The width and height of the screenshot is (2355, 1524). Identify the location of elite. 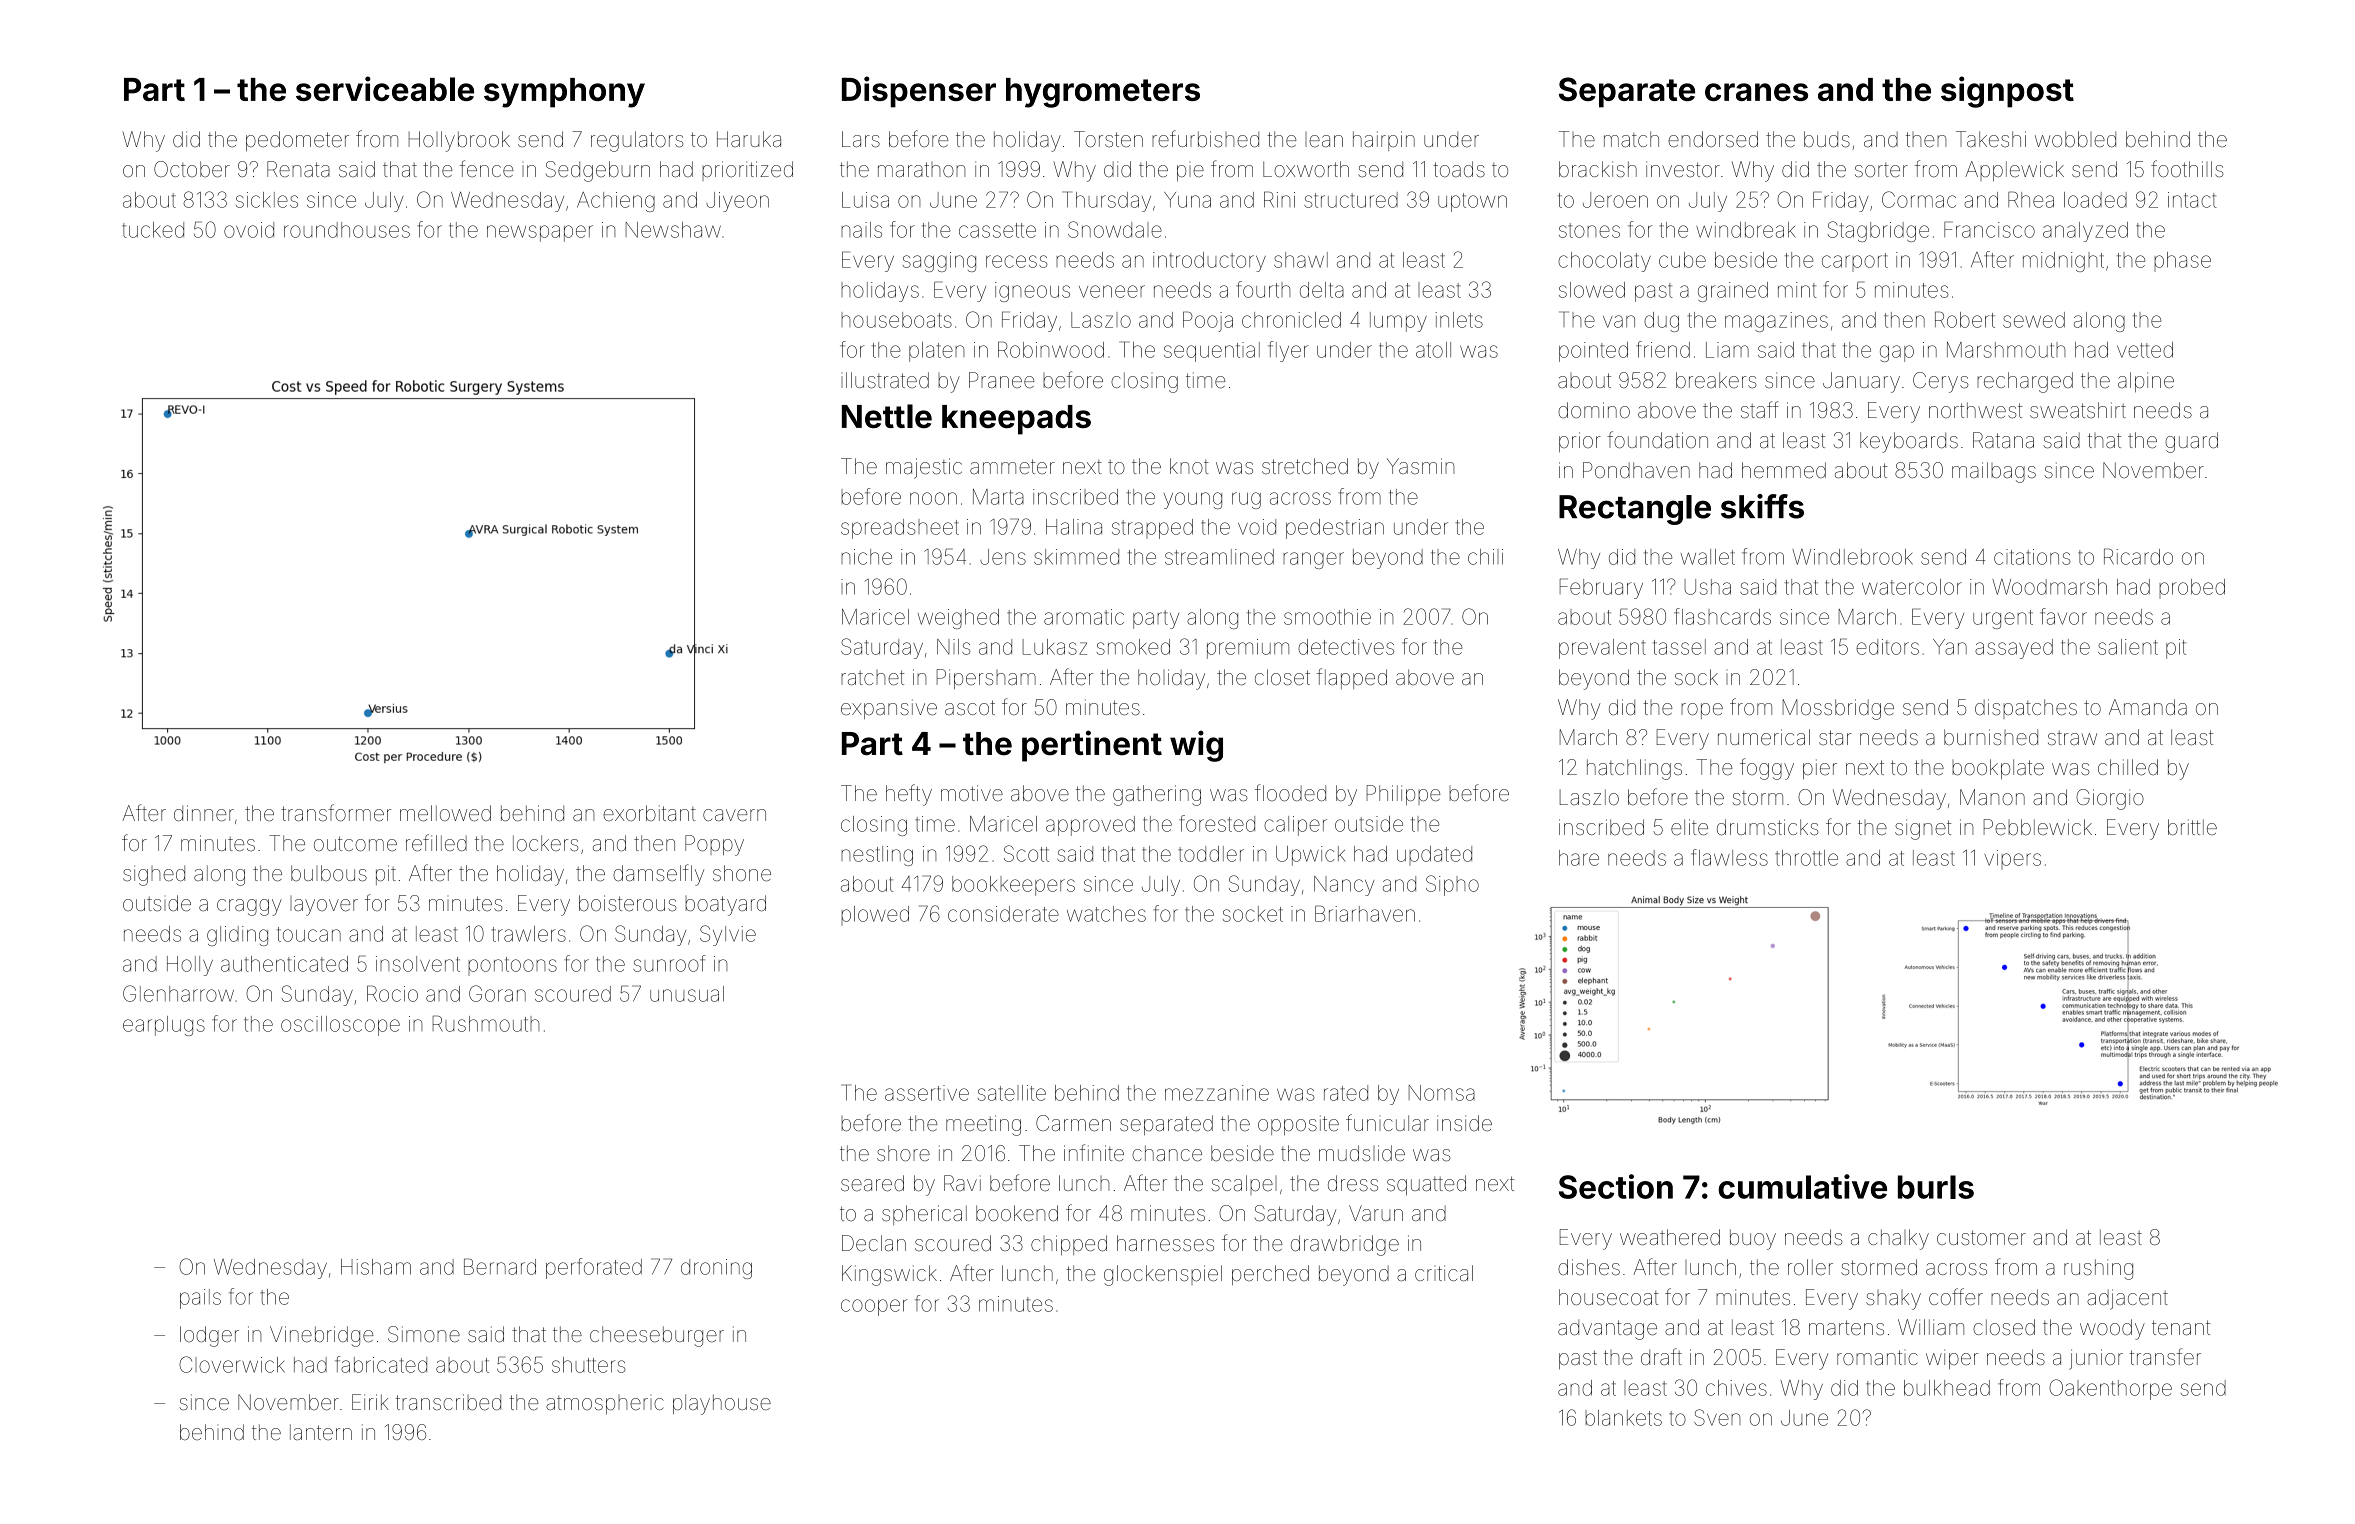
(1689, 827).
